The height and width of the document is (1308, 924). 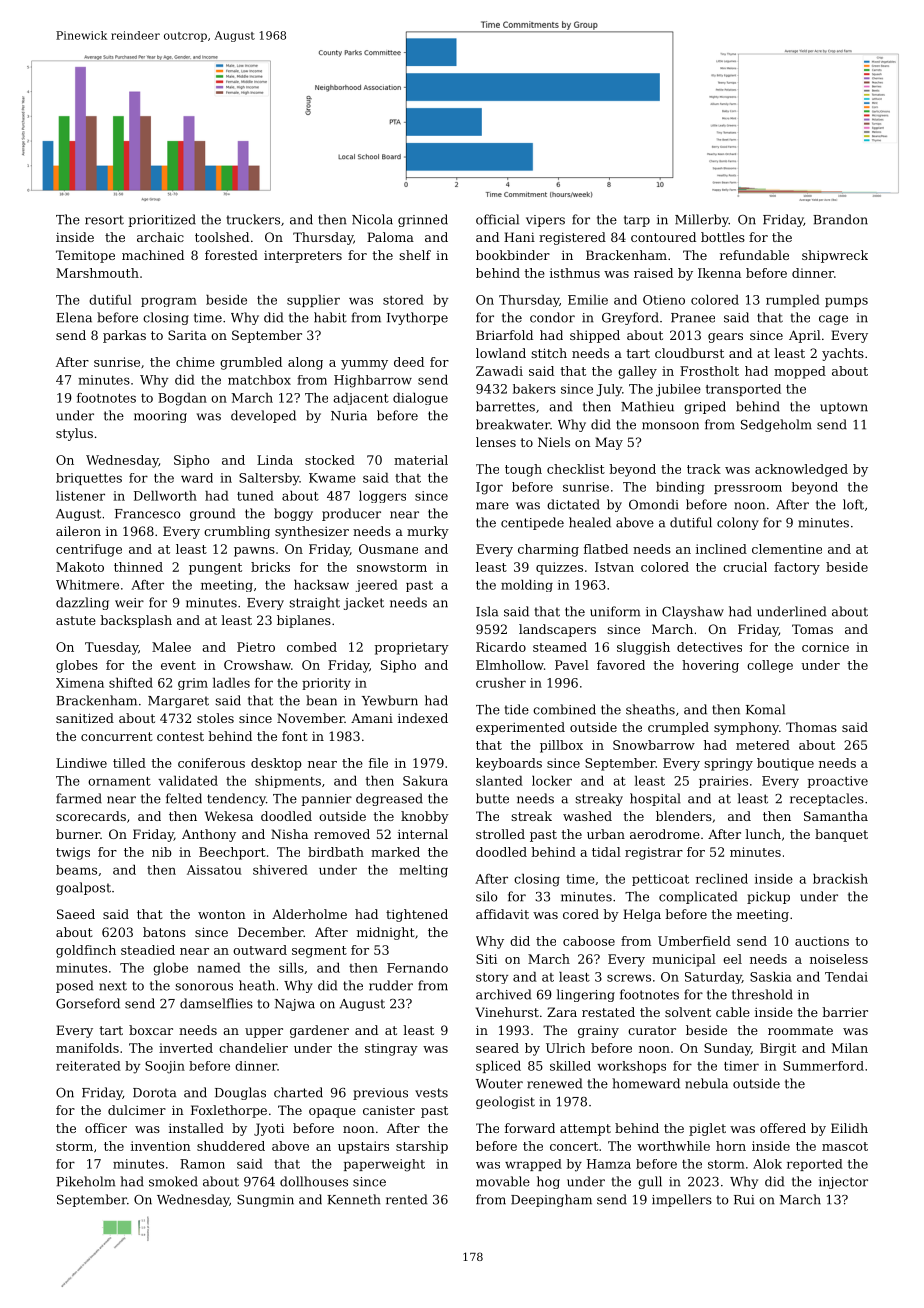 I want to click on rented, so click(x=406, y=1199).
